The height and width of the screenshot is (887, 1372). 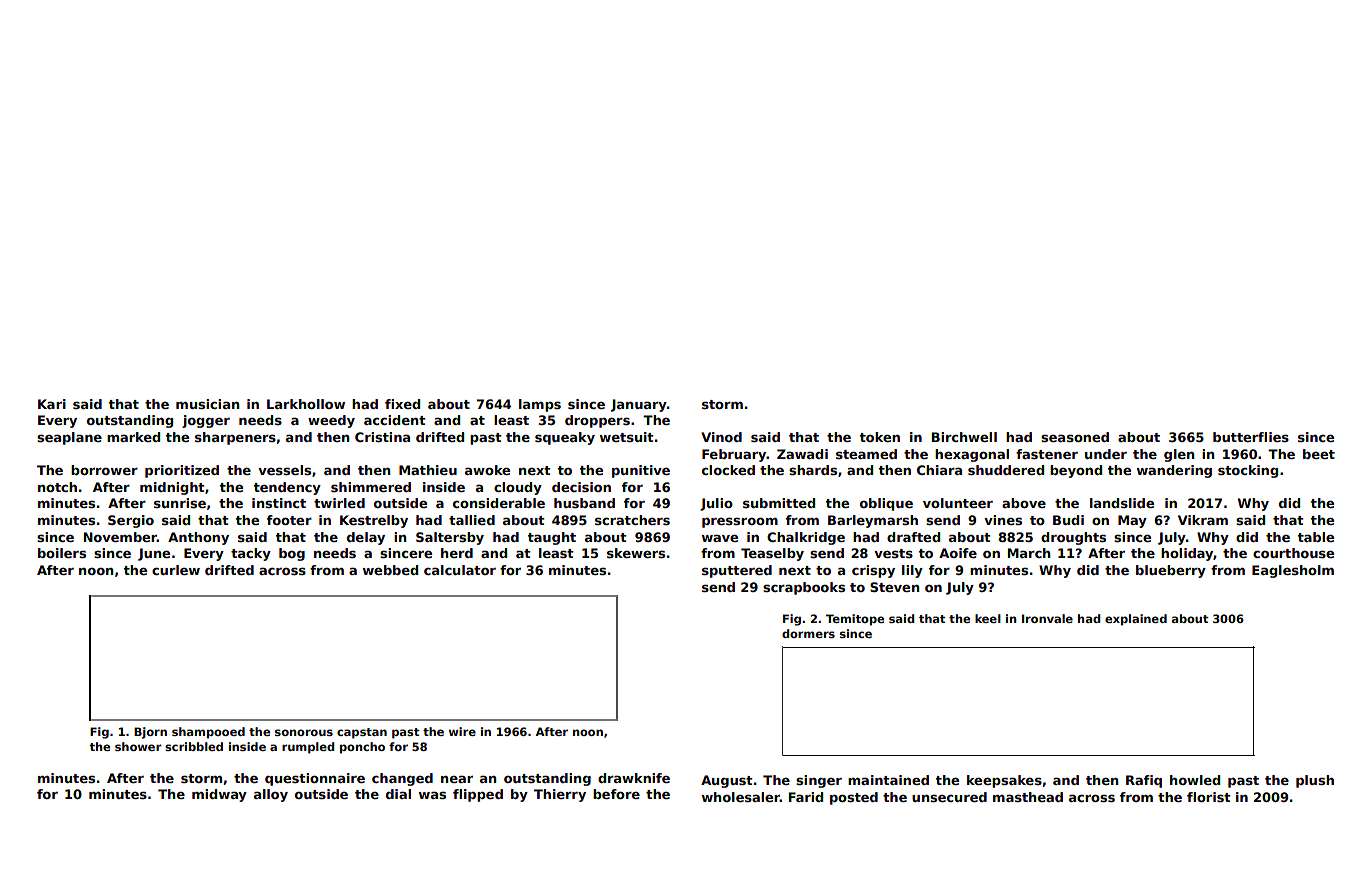 What do you see at coordinates (1251, 437) in the screenshot?
I see `butterflies` at bounding box center [1251, 437].
